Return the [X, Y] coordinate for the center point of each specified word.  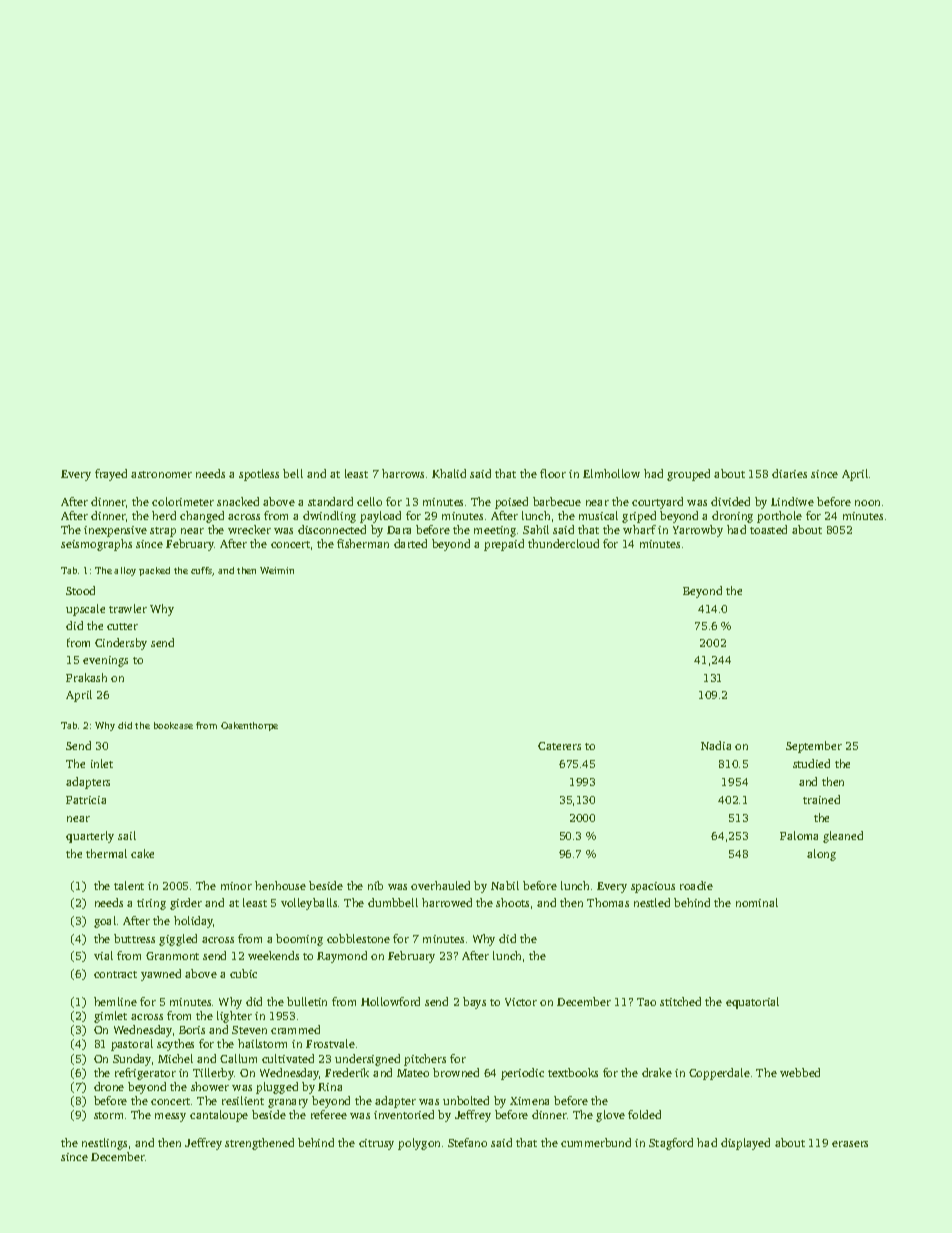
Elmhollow [611, 473]
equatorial [752, 1003]
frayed [111, 475]
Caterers [559, 746]
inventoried [404, 1114]
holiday [193, 922]
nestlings [104, 1144]
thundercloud [563, 543]
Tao [646, 1002]
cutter [122, 626]
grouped [688, 475]
